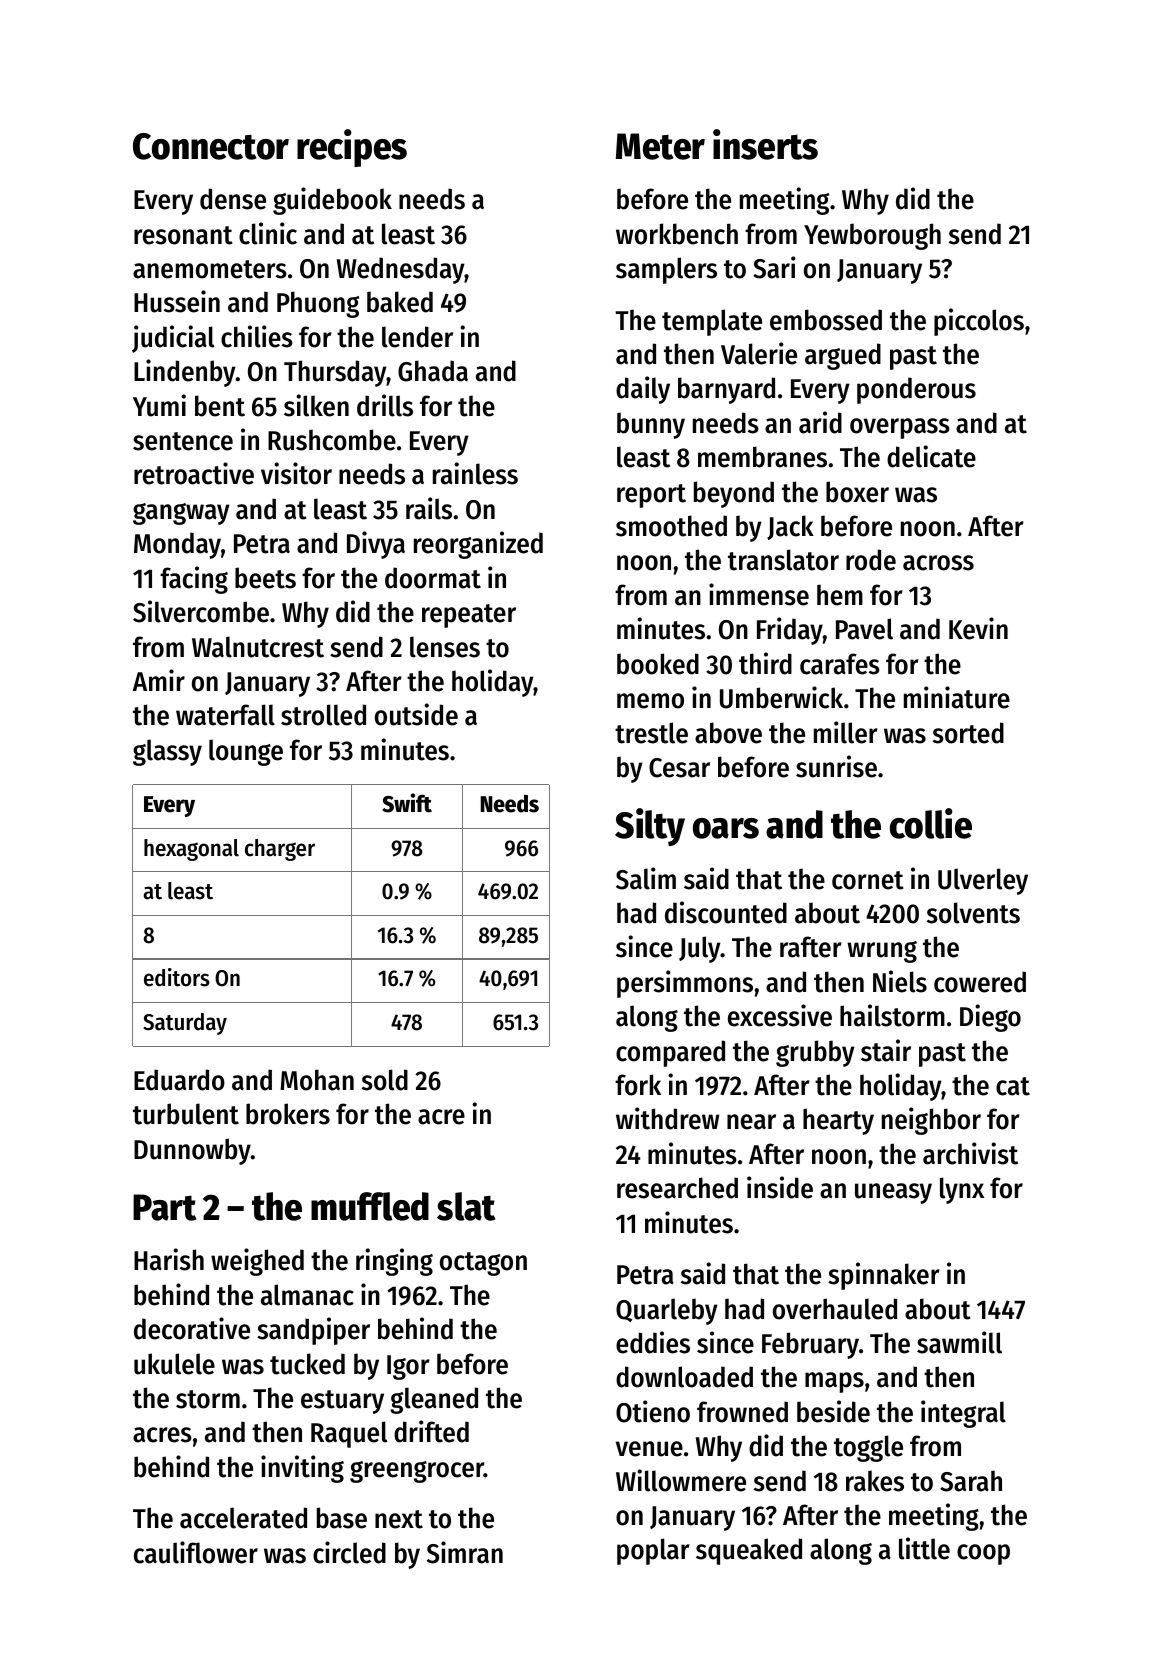 Image resolution: width=1165 pixels, height=1654 pixels. I want to click on weighed, so click(257, 1262).
